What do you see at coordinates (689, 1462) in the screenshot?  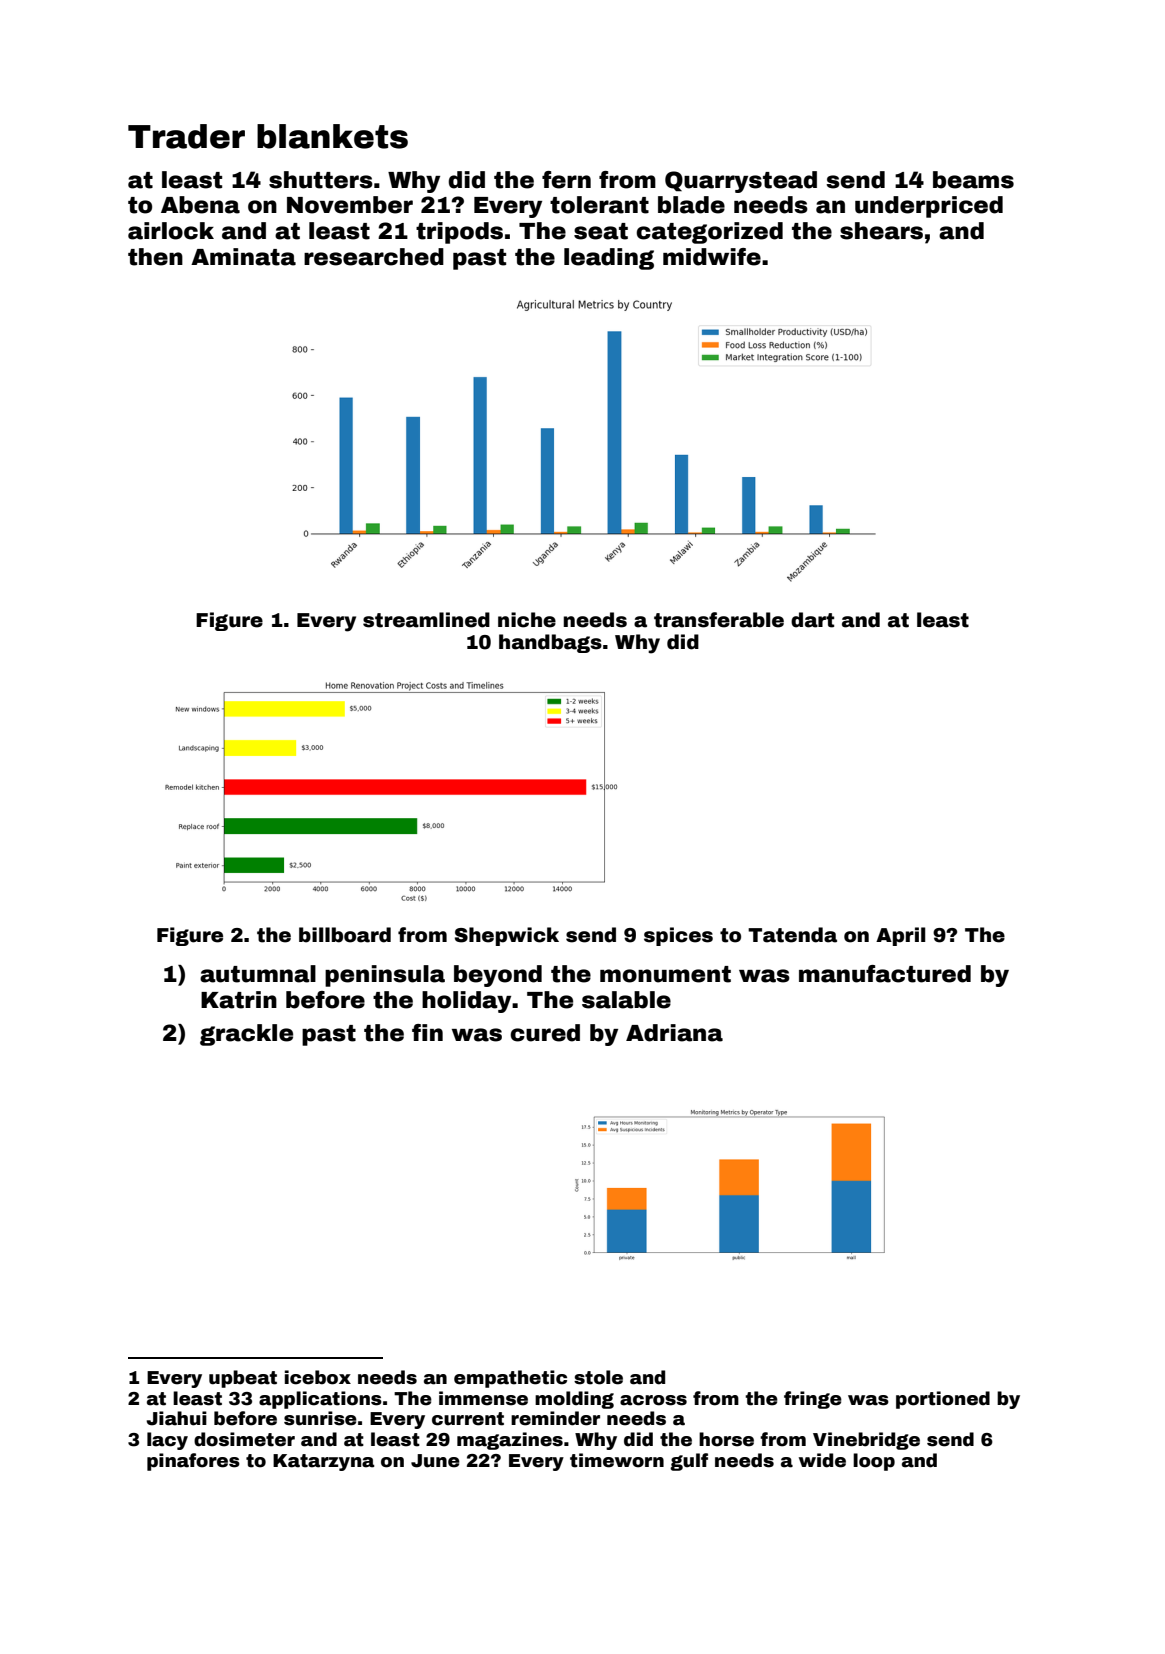 I see `gulf` at bounding box center [689, 1462].
